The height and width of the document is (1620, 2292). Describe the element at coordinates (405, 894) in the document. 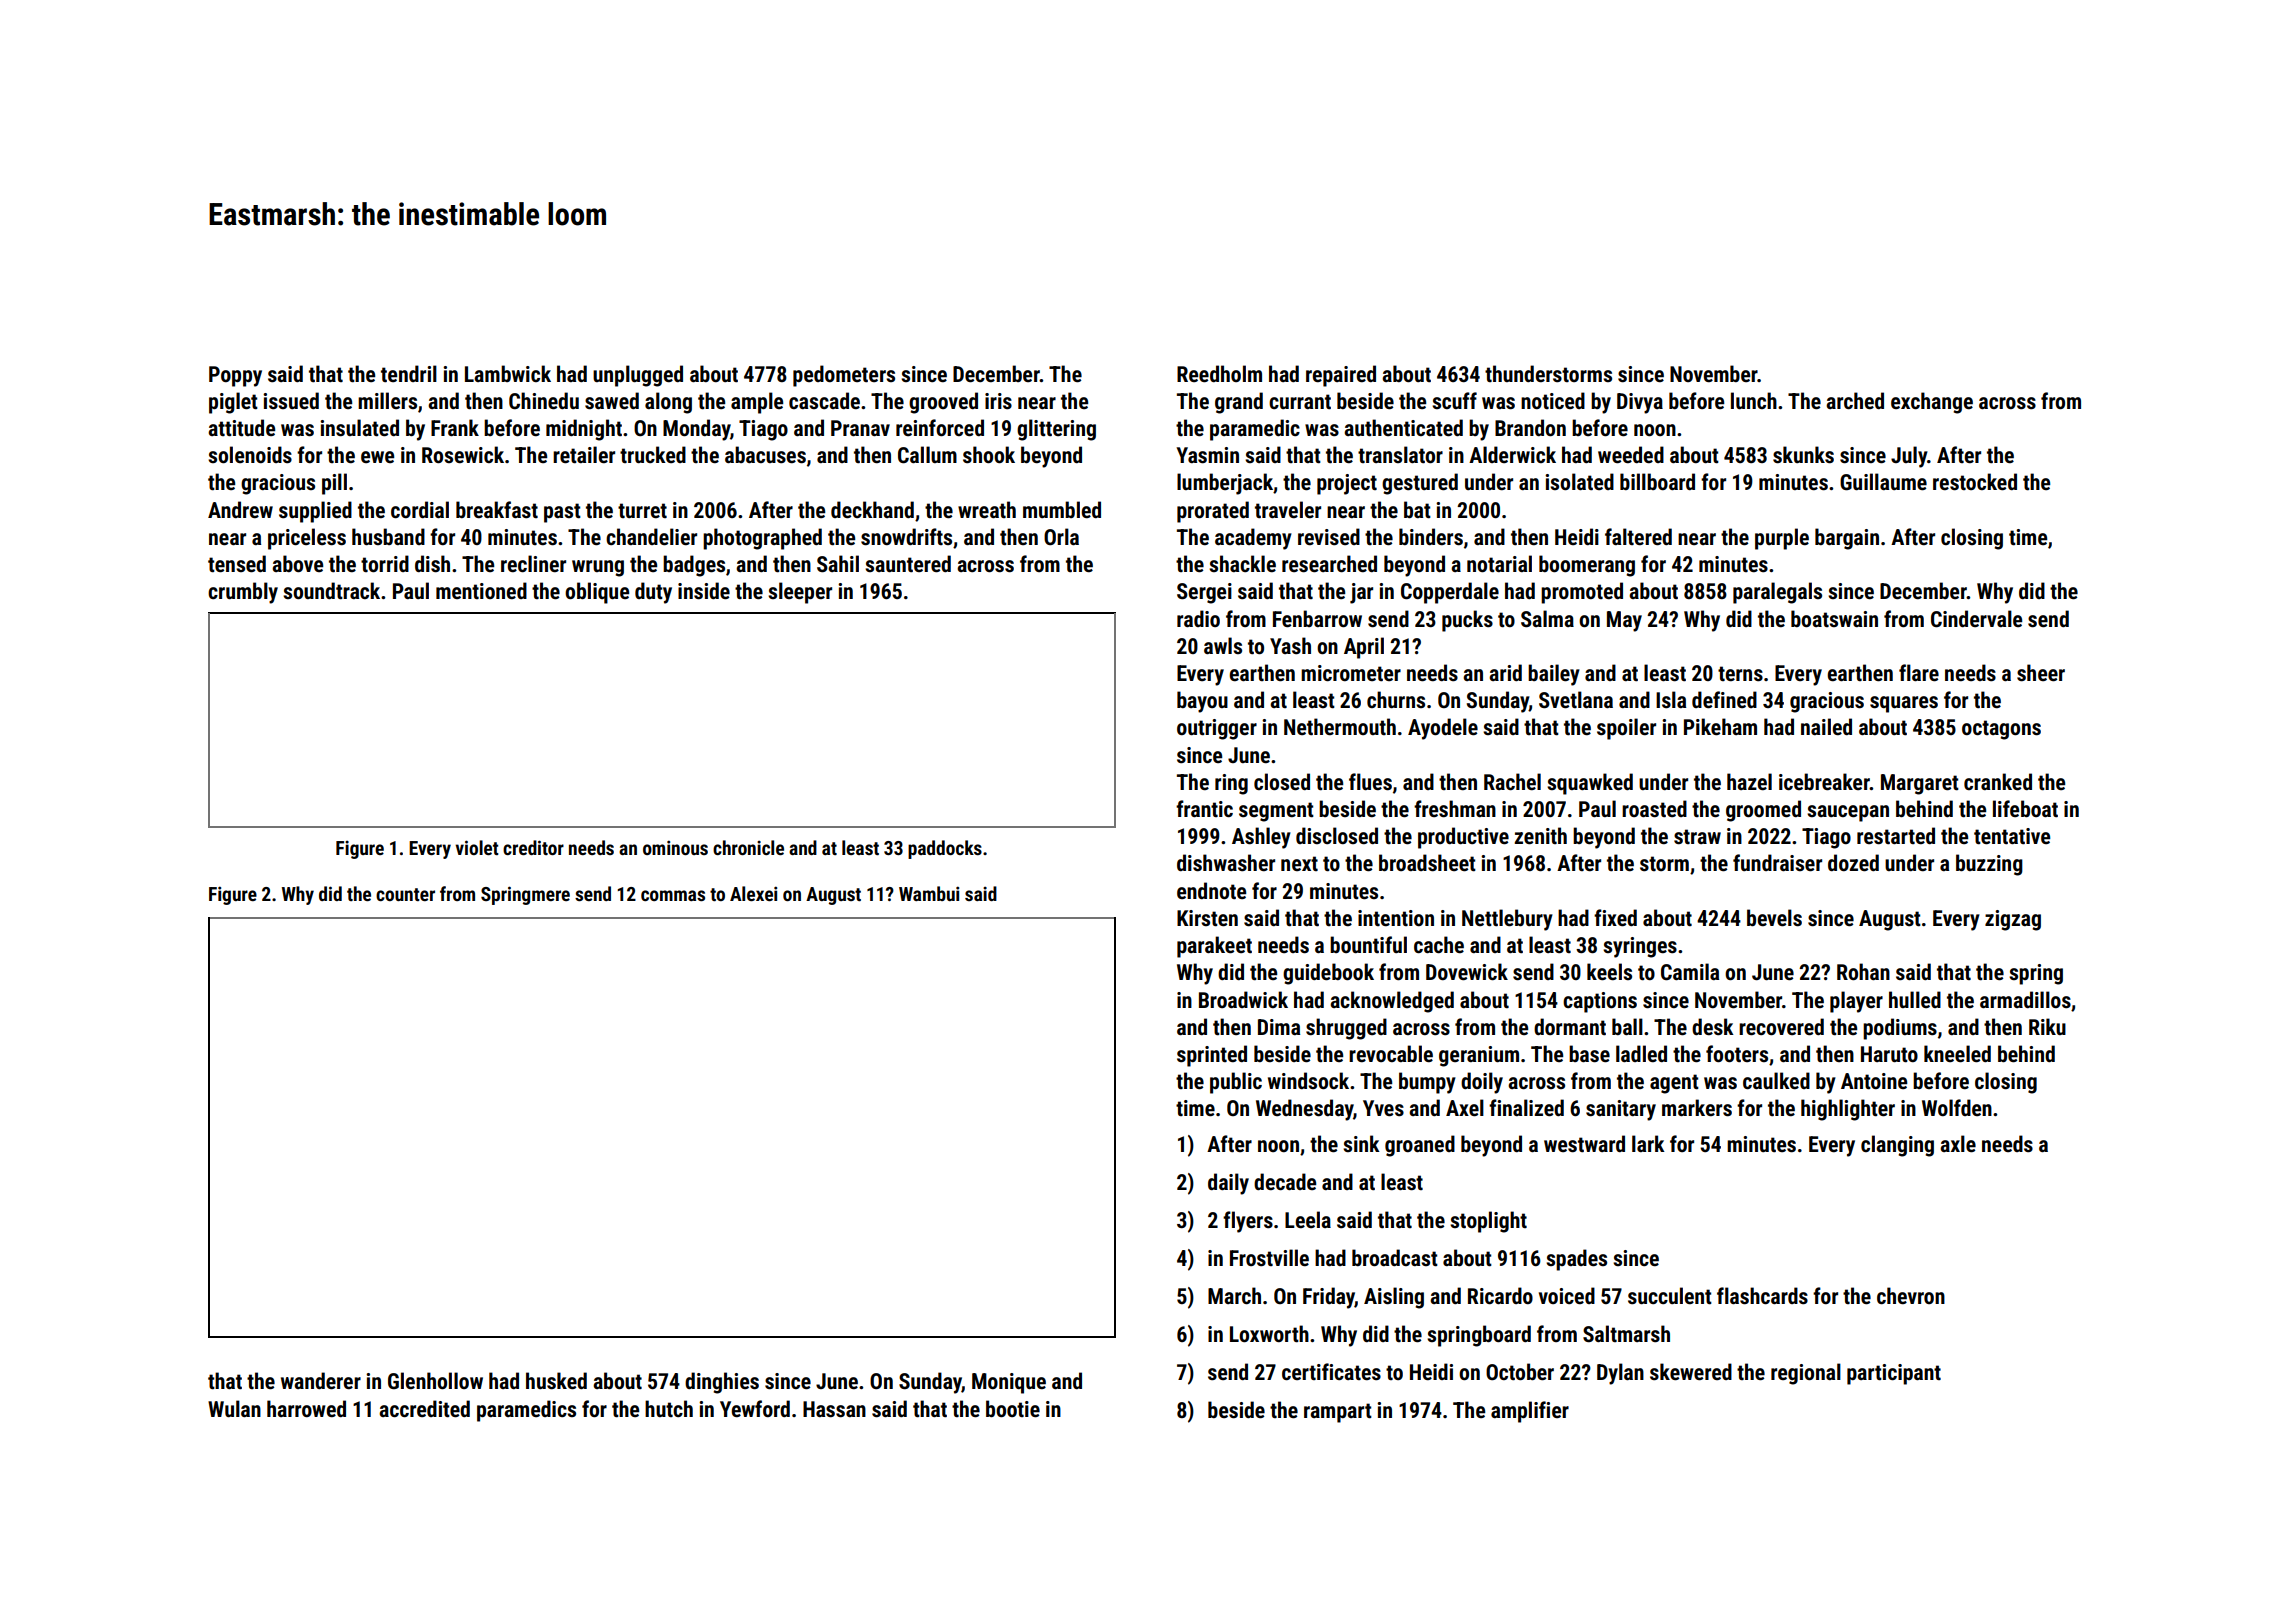

I see `counter` at that location.
